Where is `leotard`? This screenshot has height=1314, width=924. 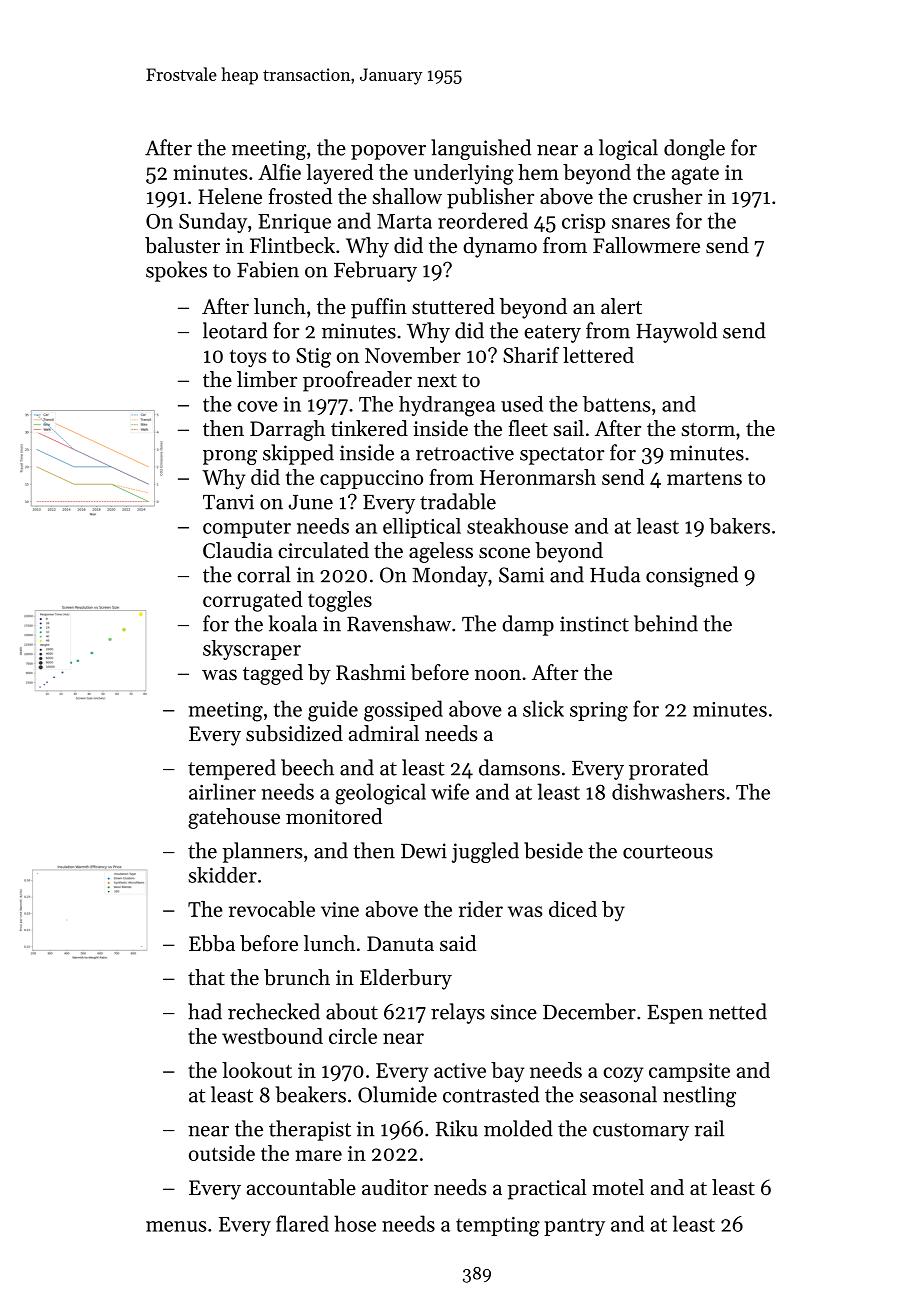 leotard is located at coordinates (235, 330).
